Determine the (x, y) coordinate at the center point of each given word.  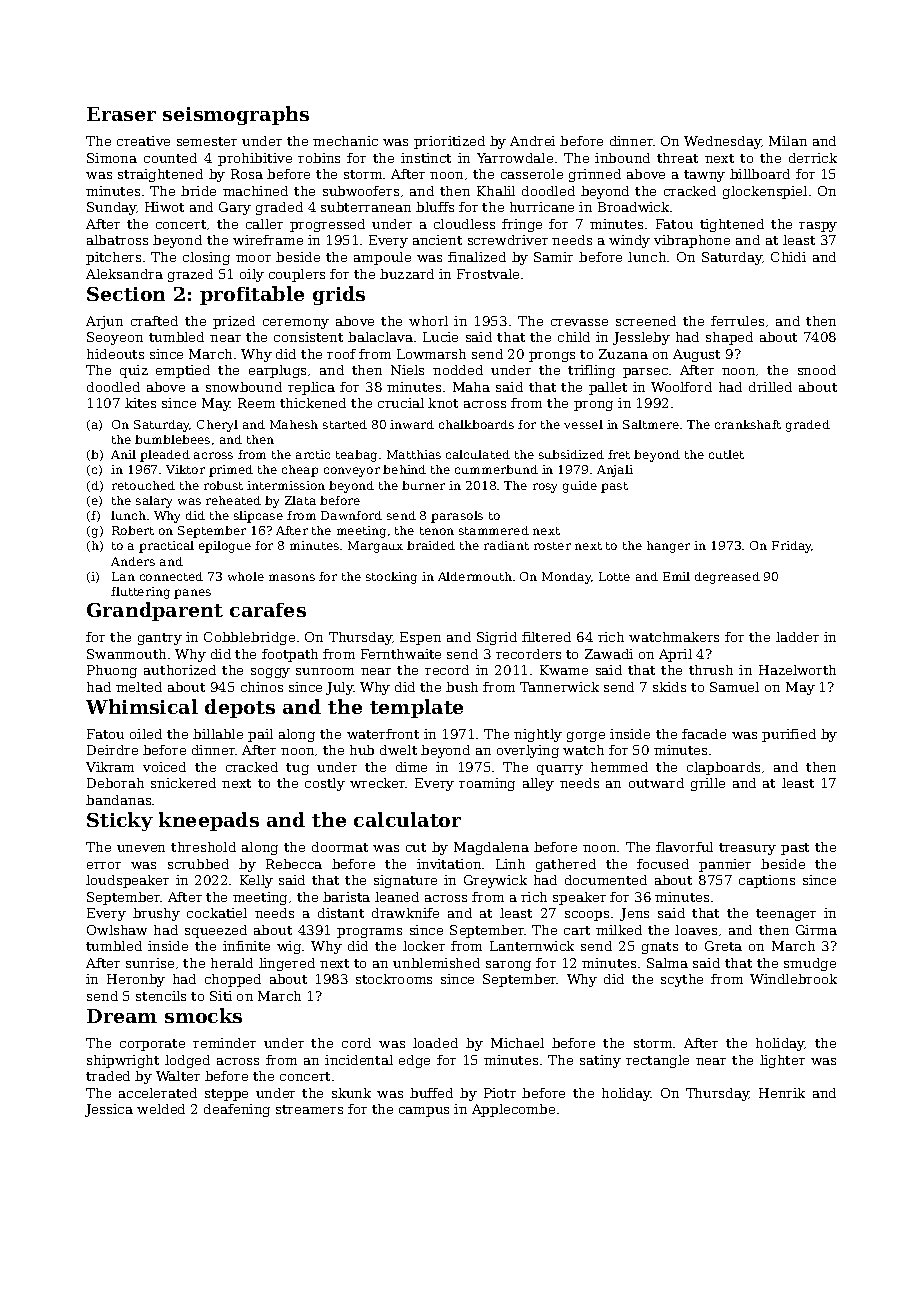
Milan (788, 141)
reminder (224, 1043)
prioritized (449, 142)
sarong (508, 966)
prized (234, 322)
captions (767, 881)
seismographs (236, 115)
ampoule (382, 258)
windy (629, 241)
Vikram (110, 767)
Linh (510, 864)
